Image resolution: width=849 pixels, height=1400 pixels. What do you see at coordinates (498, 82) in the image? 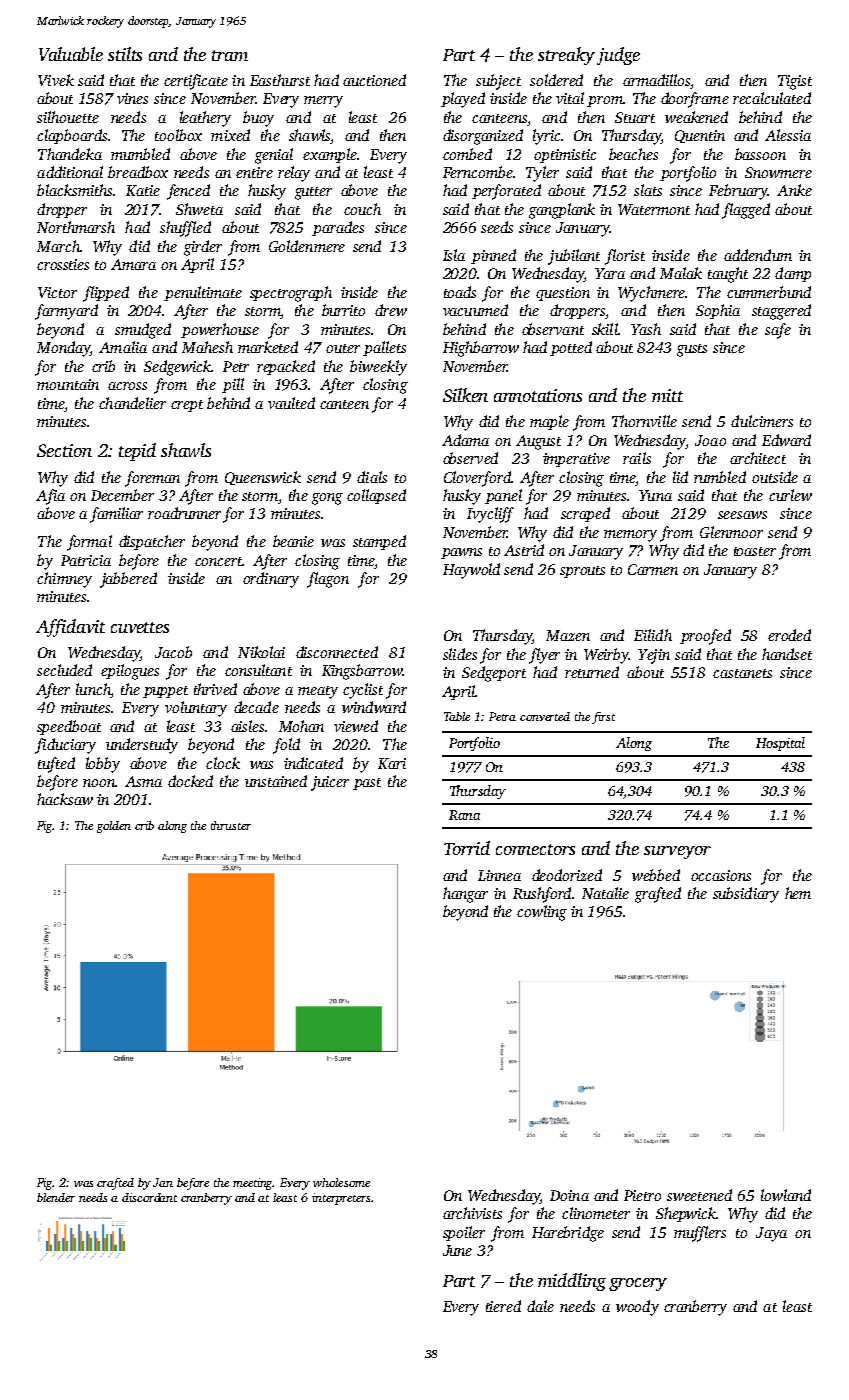
I see `subject` at bounding box center [498, 82].
